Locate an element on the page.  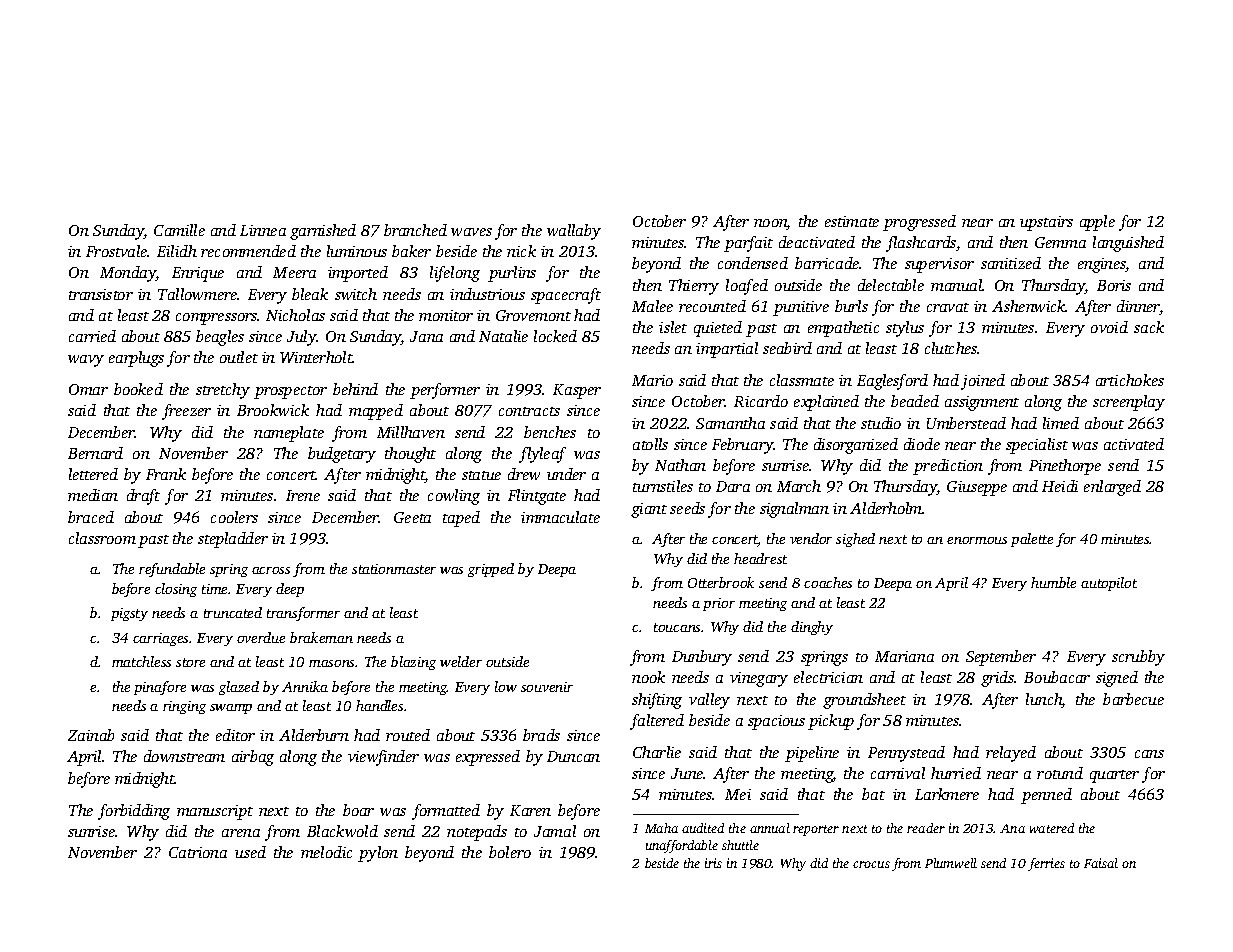
bolero is located at coordinates (510, 852).
